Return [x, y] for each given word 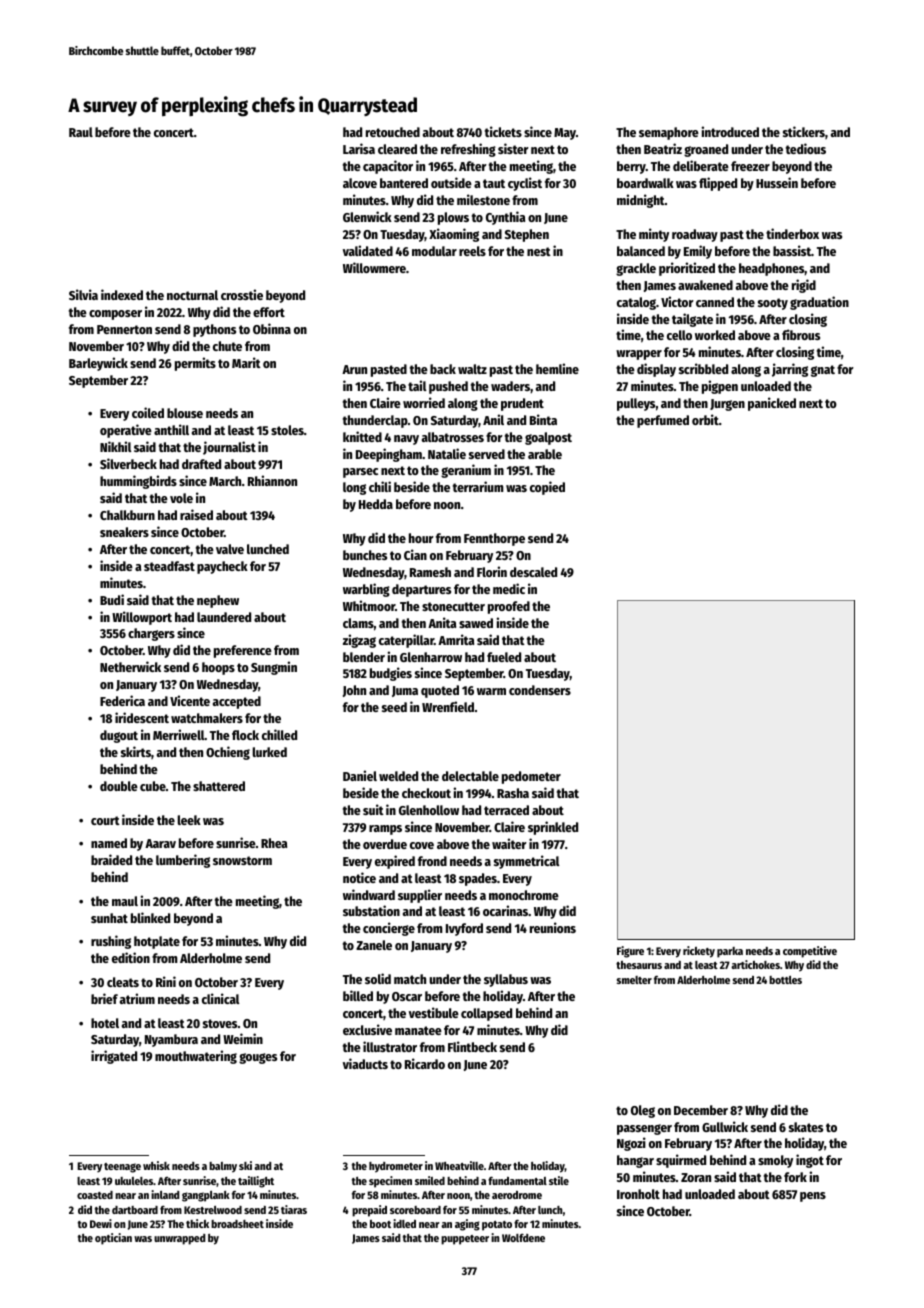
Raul [81, 132]
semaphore [669, 133]
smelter [634, 980]
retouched [393, 132]
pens [813, 1197]
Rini [166, 981]
